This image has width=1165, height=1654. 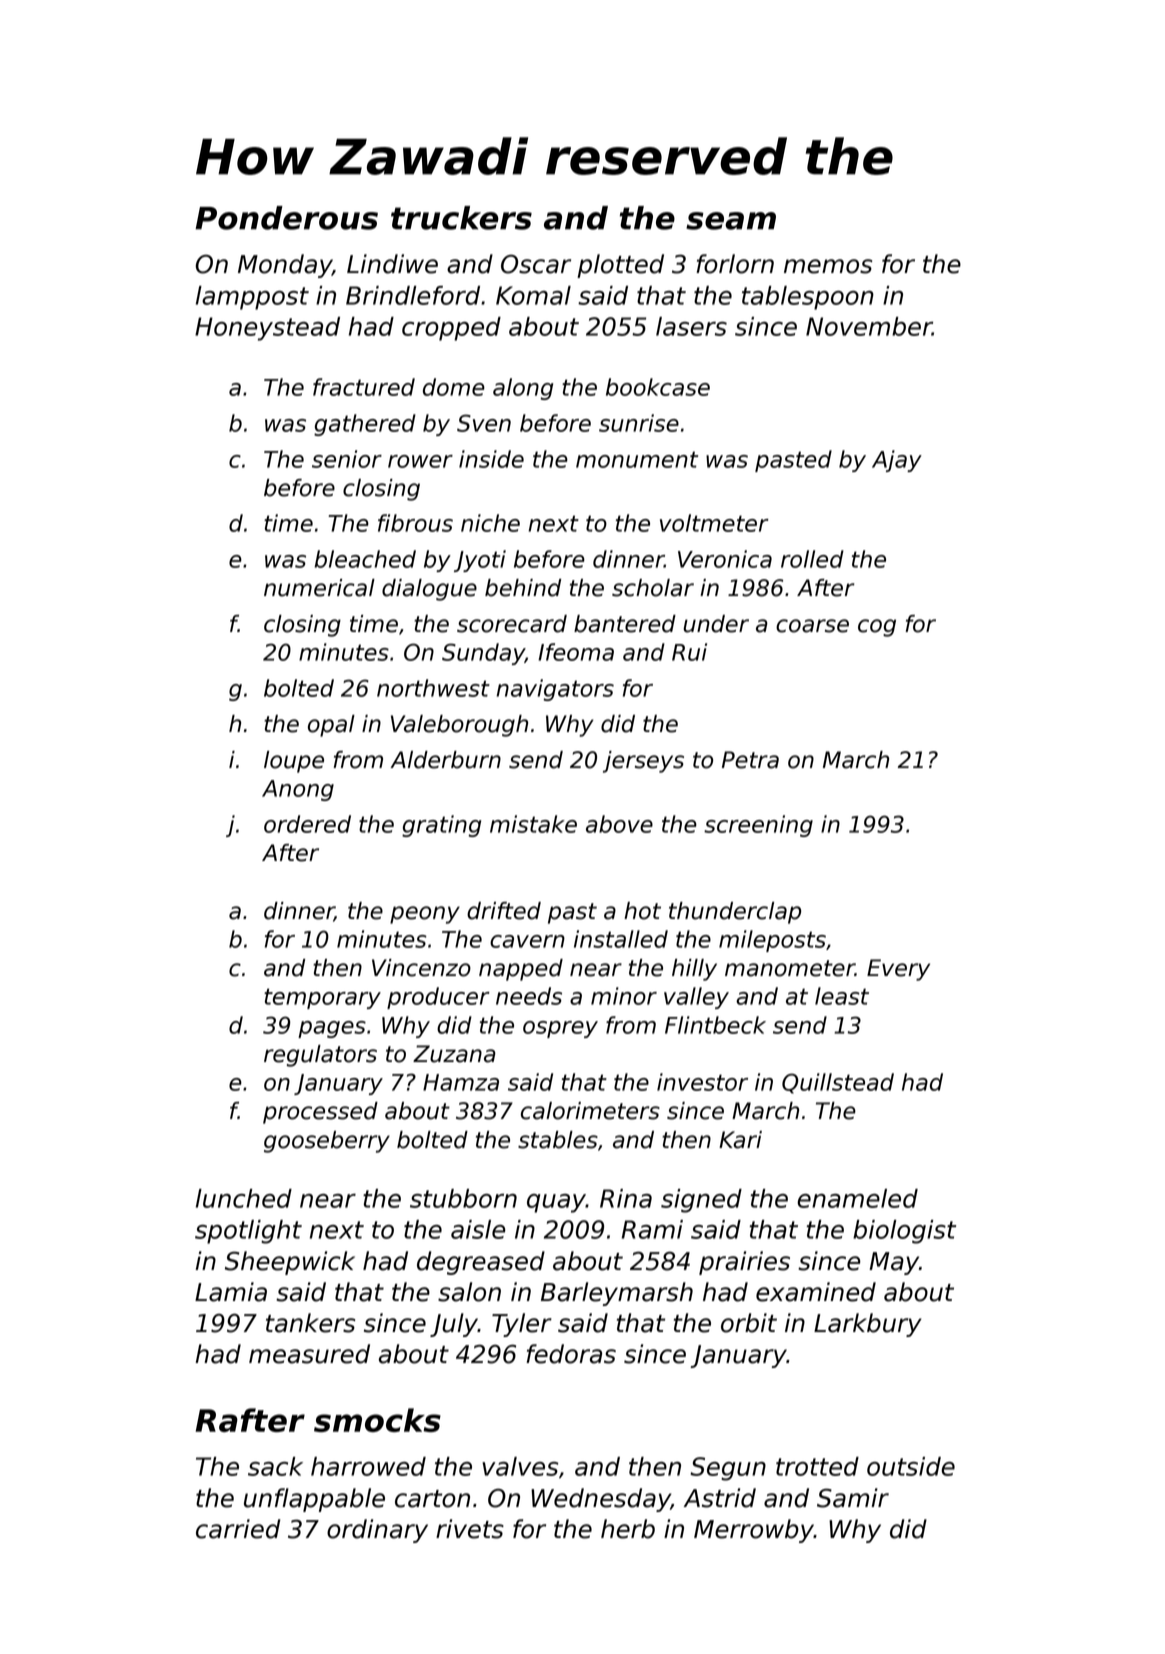 What do you see at coordinates (758, 826) in the image?
I see `screening` at bounding box center [758, 826].
